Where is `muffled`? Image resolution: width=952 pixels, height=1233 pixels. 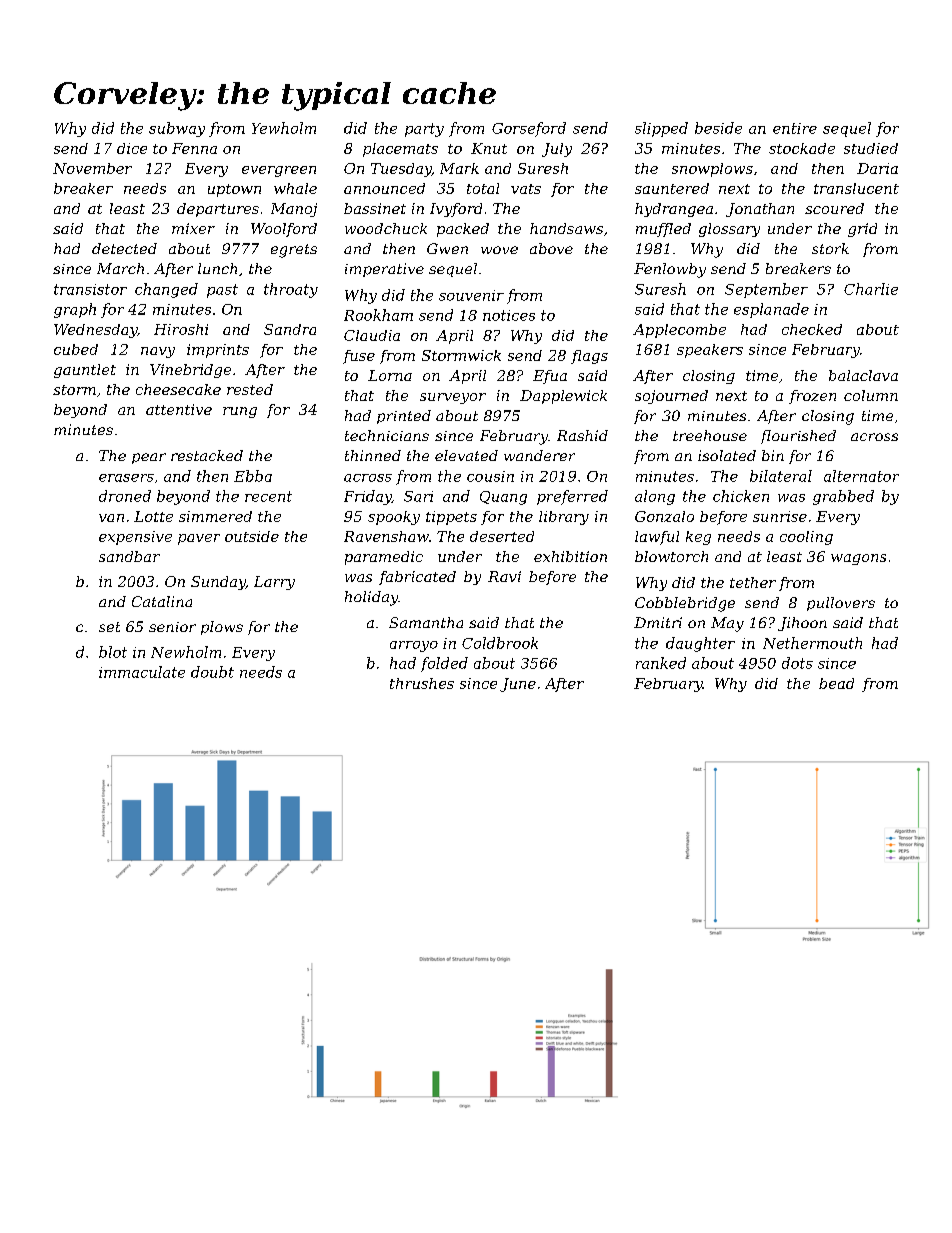 muffled is located at coordinates (663, 230).
